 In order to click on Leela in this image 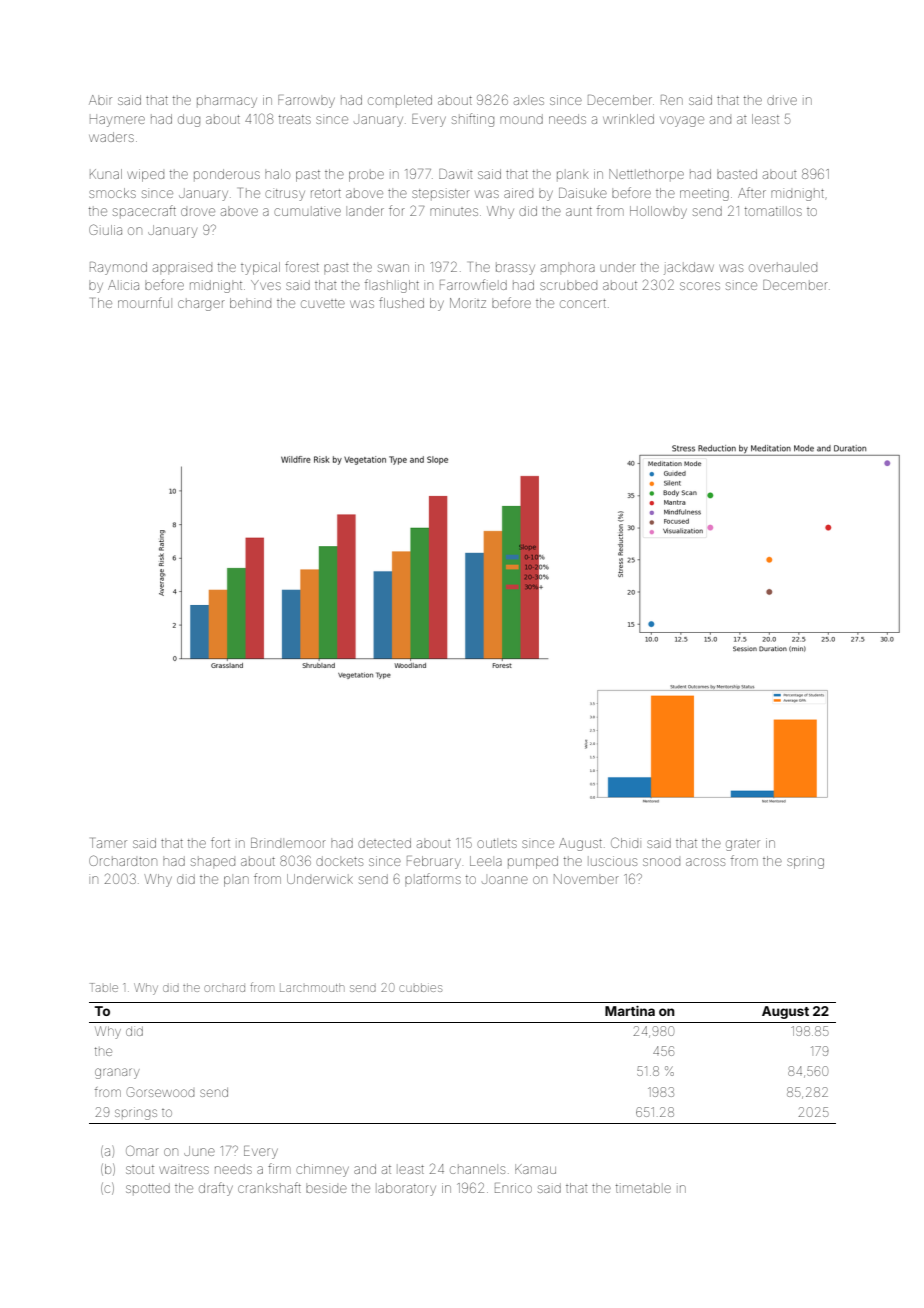, I will do `click(486, 861)`.
